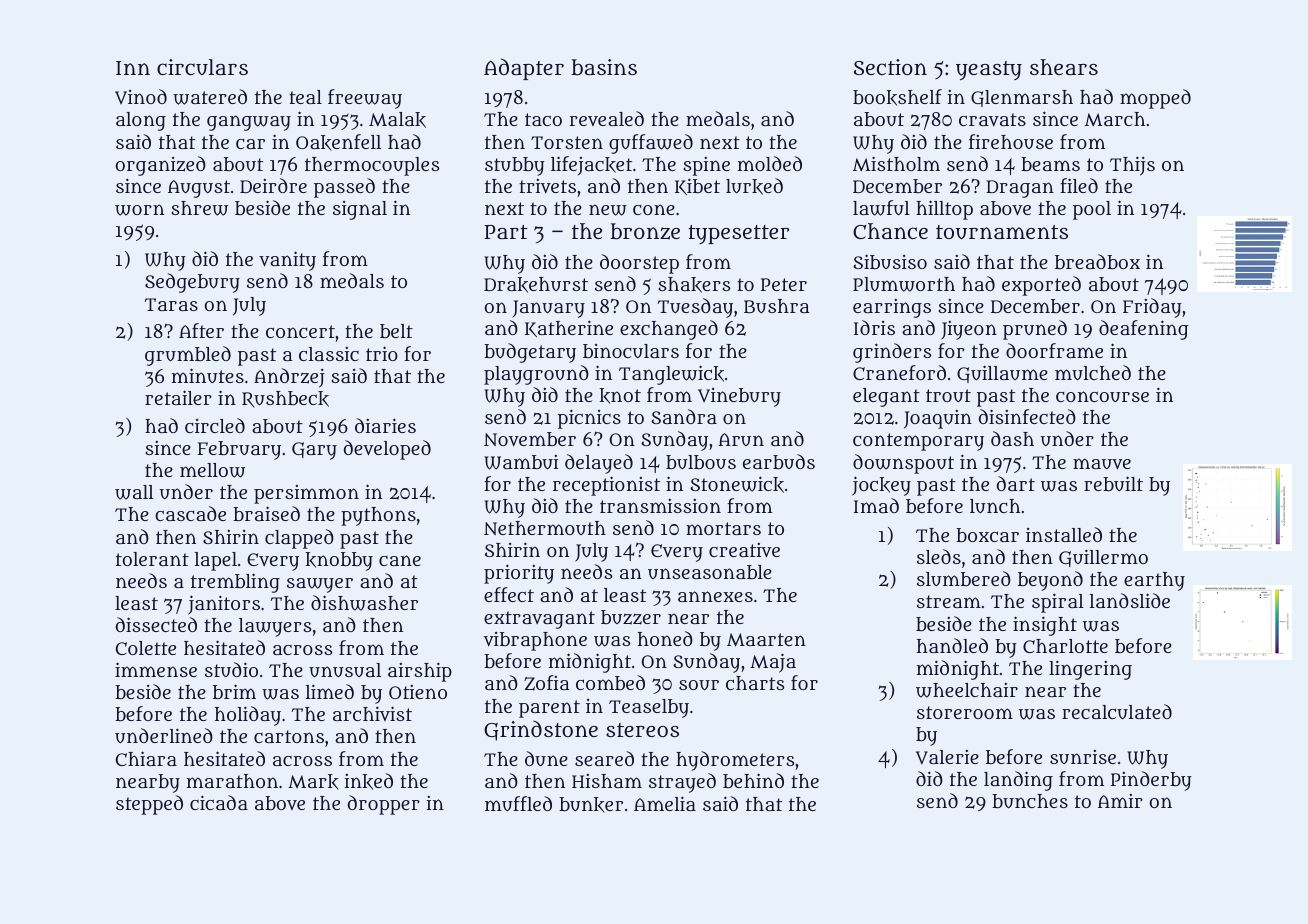 The width and height of the screenshot is (1308, 924). What do you see at coordinates (285, 399) in the screenshot?
I see `Rushbeck` at bounding box center [285, 399].
